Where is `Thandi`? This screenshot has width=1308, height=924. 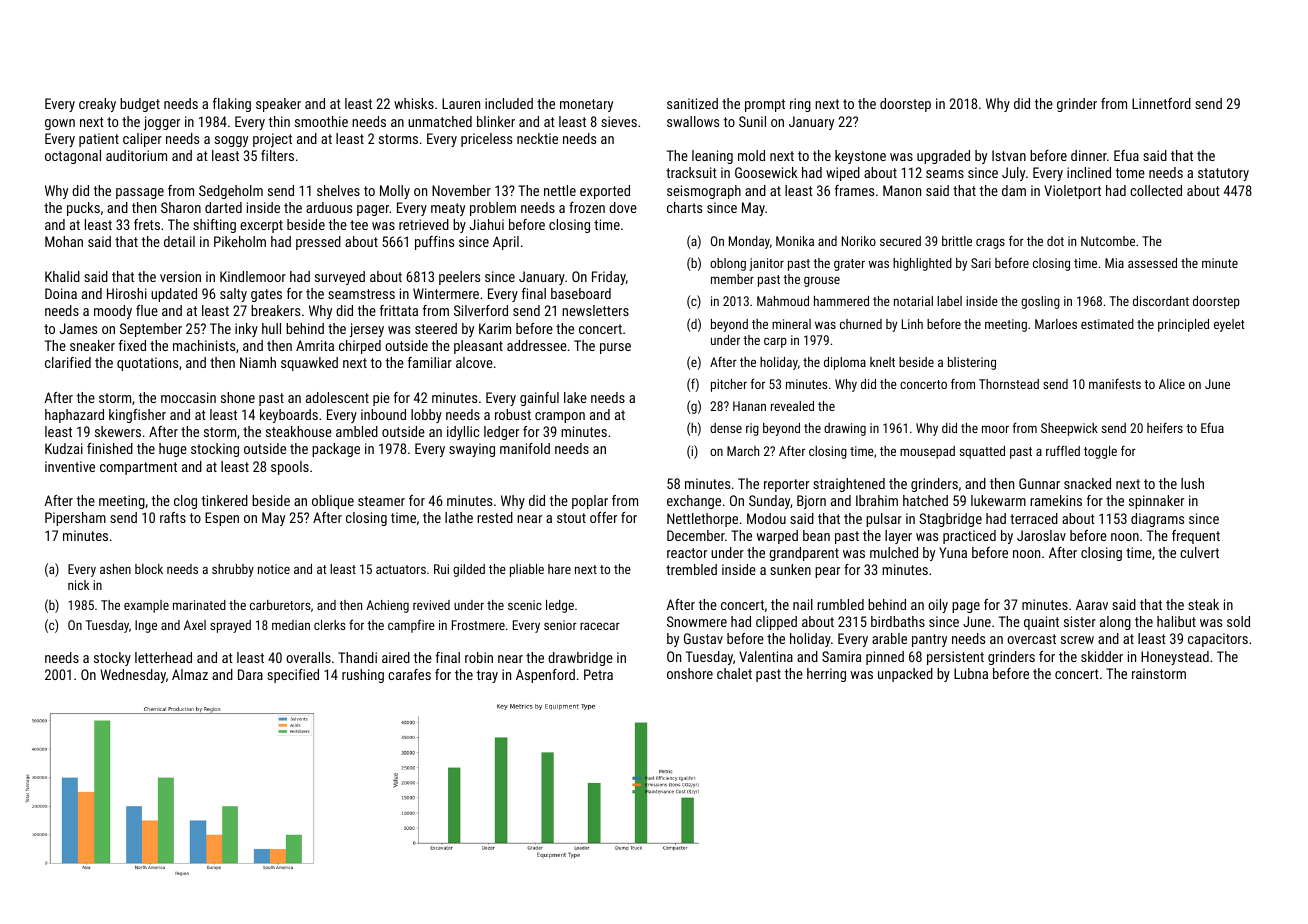 Thandi is located at coordinates (357, 657).
